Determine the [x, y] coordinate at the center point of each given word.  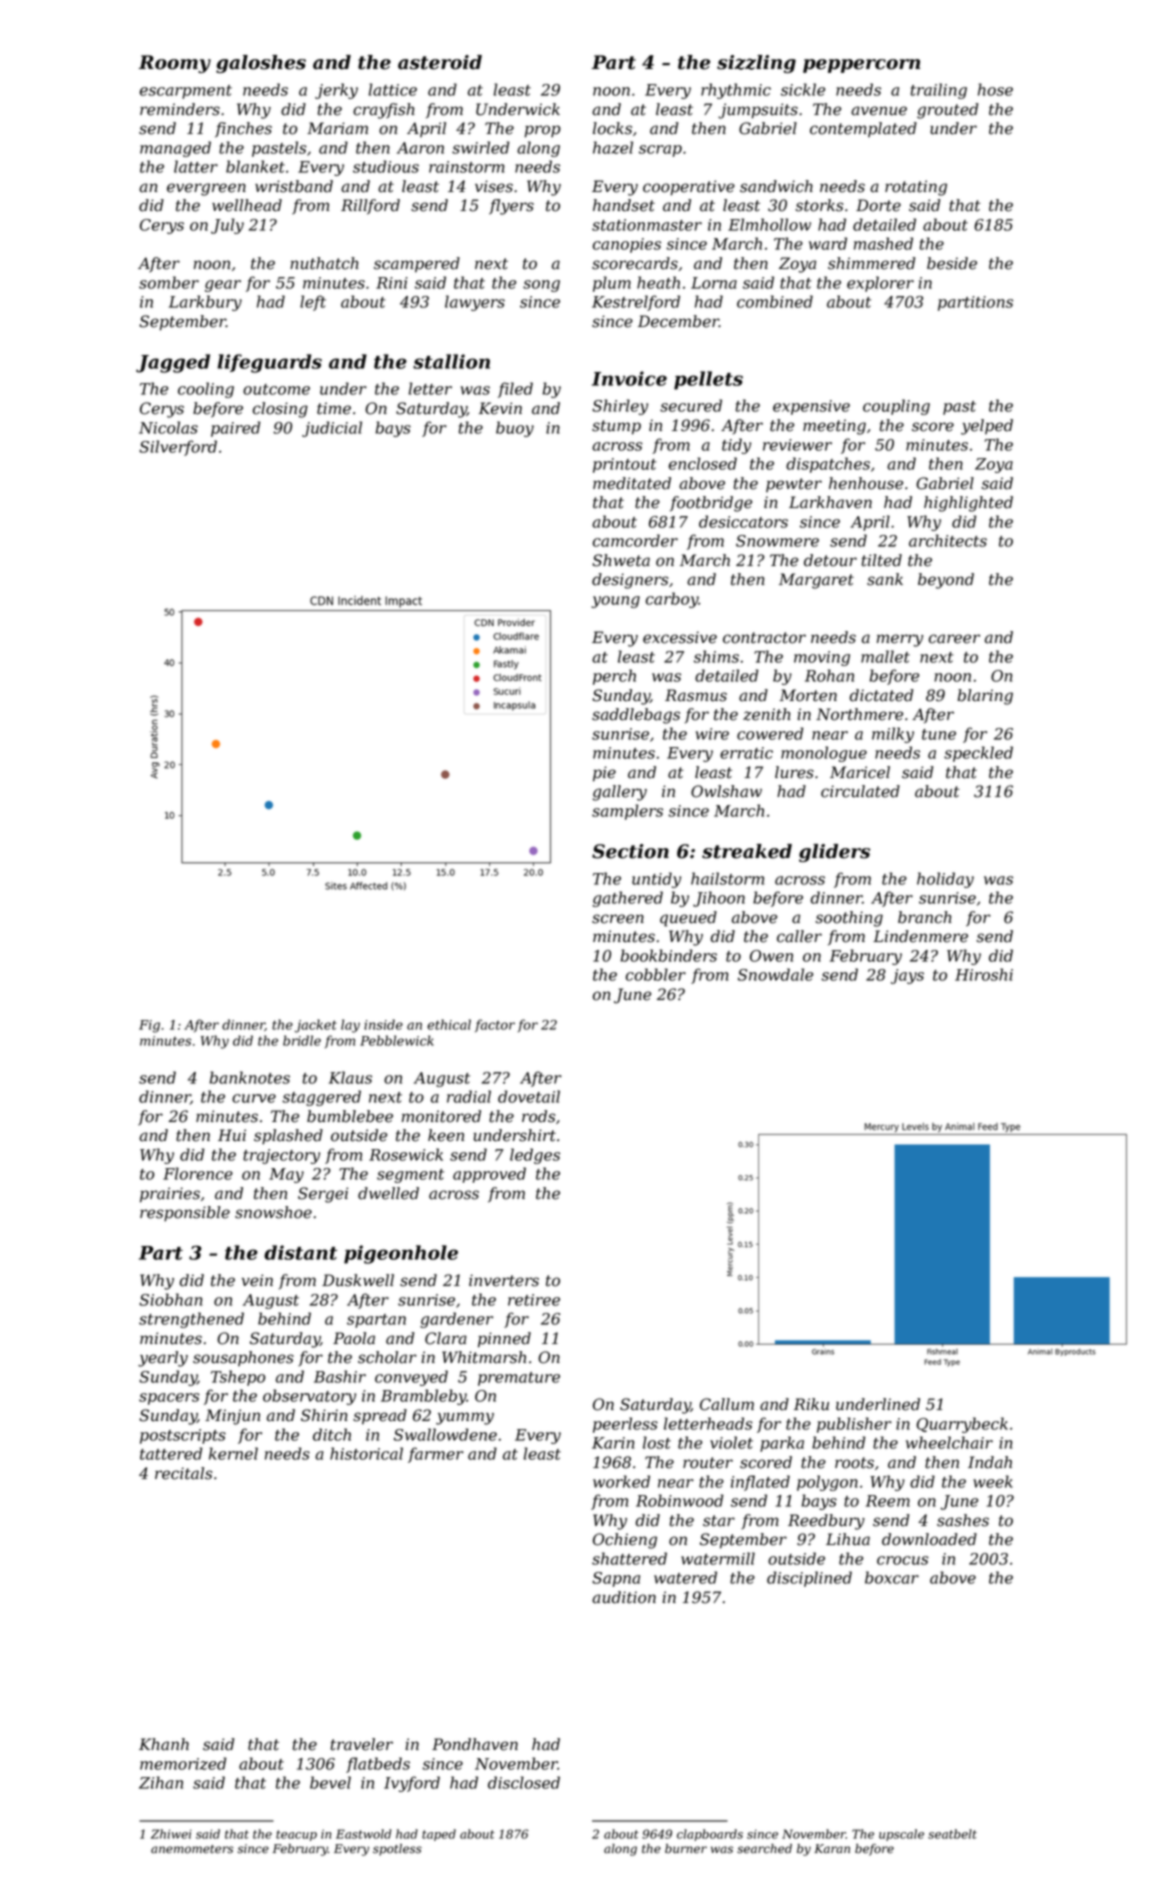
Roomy [175, 64]
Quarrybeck [962, 1425]
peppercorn [861, 66]
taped [439, 1835]
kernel [233, 1453]
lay [350, 1026]
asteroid [440, 62]
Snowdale [775, 974]
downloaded [929, 1539]
